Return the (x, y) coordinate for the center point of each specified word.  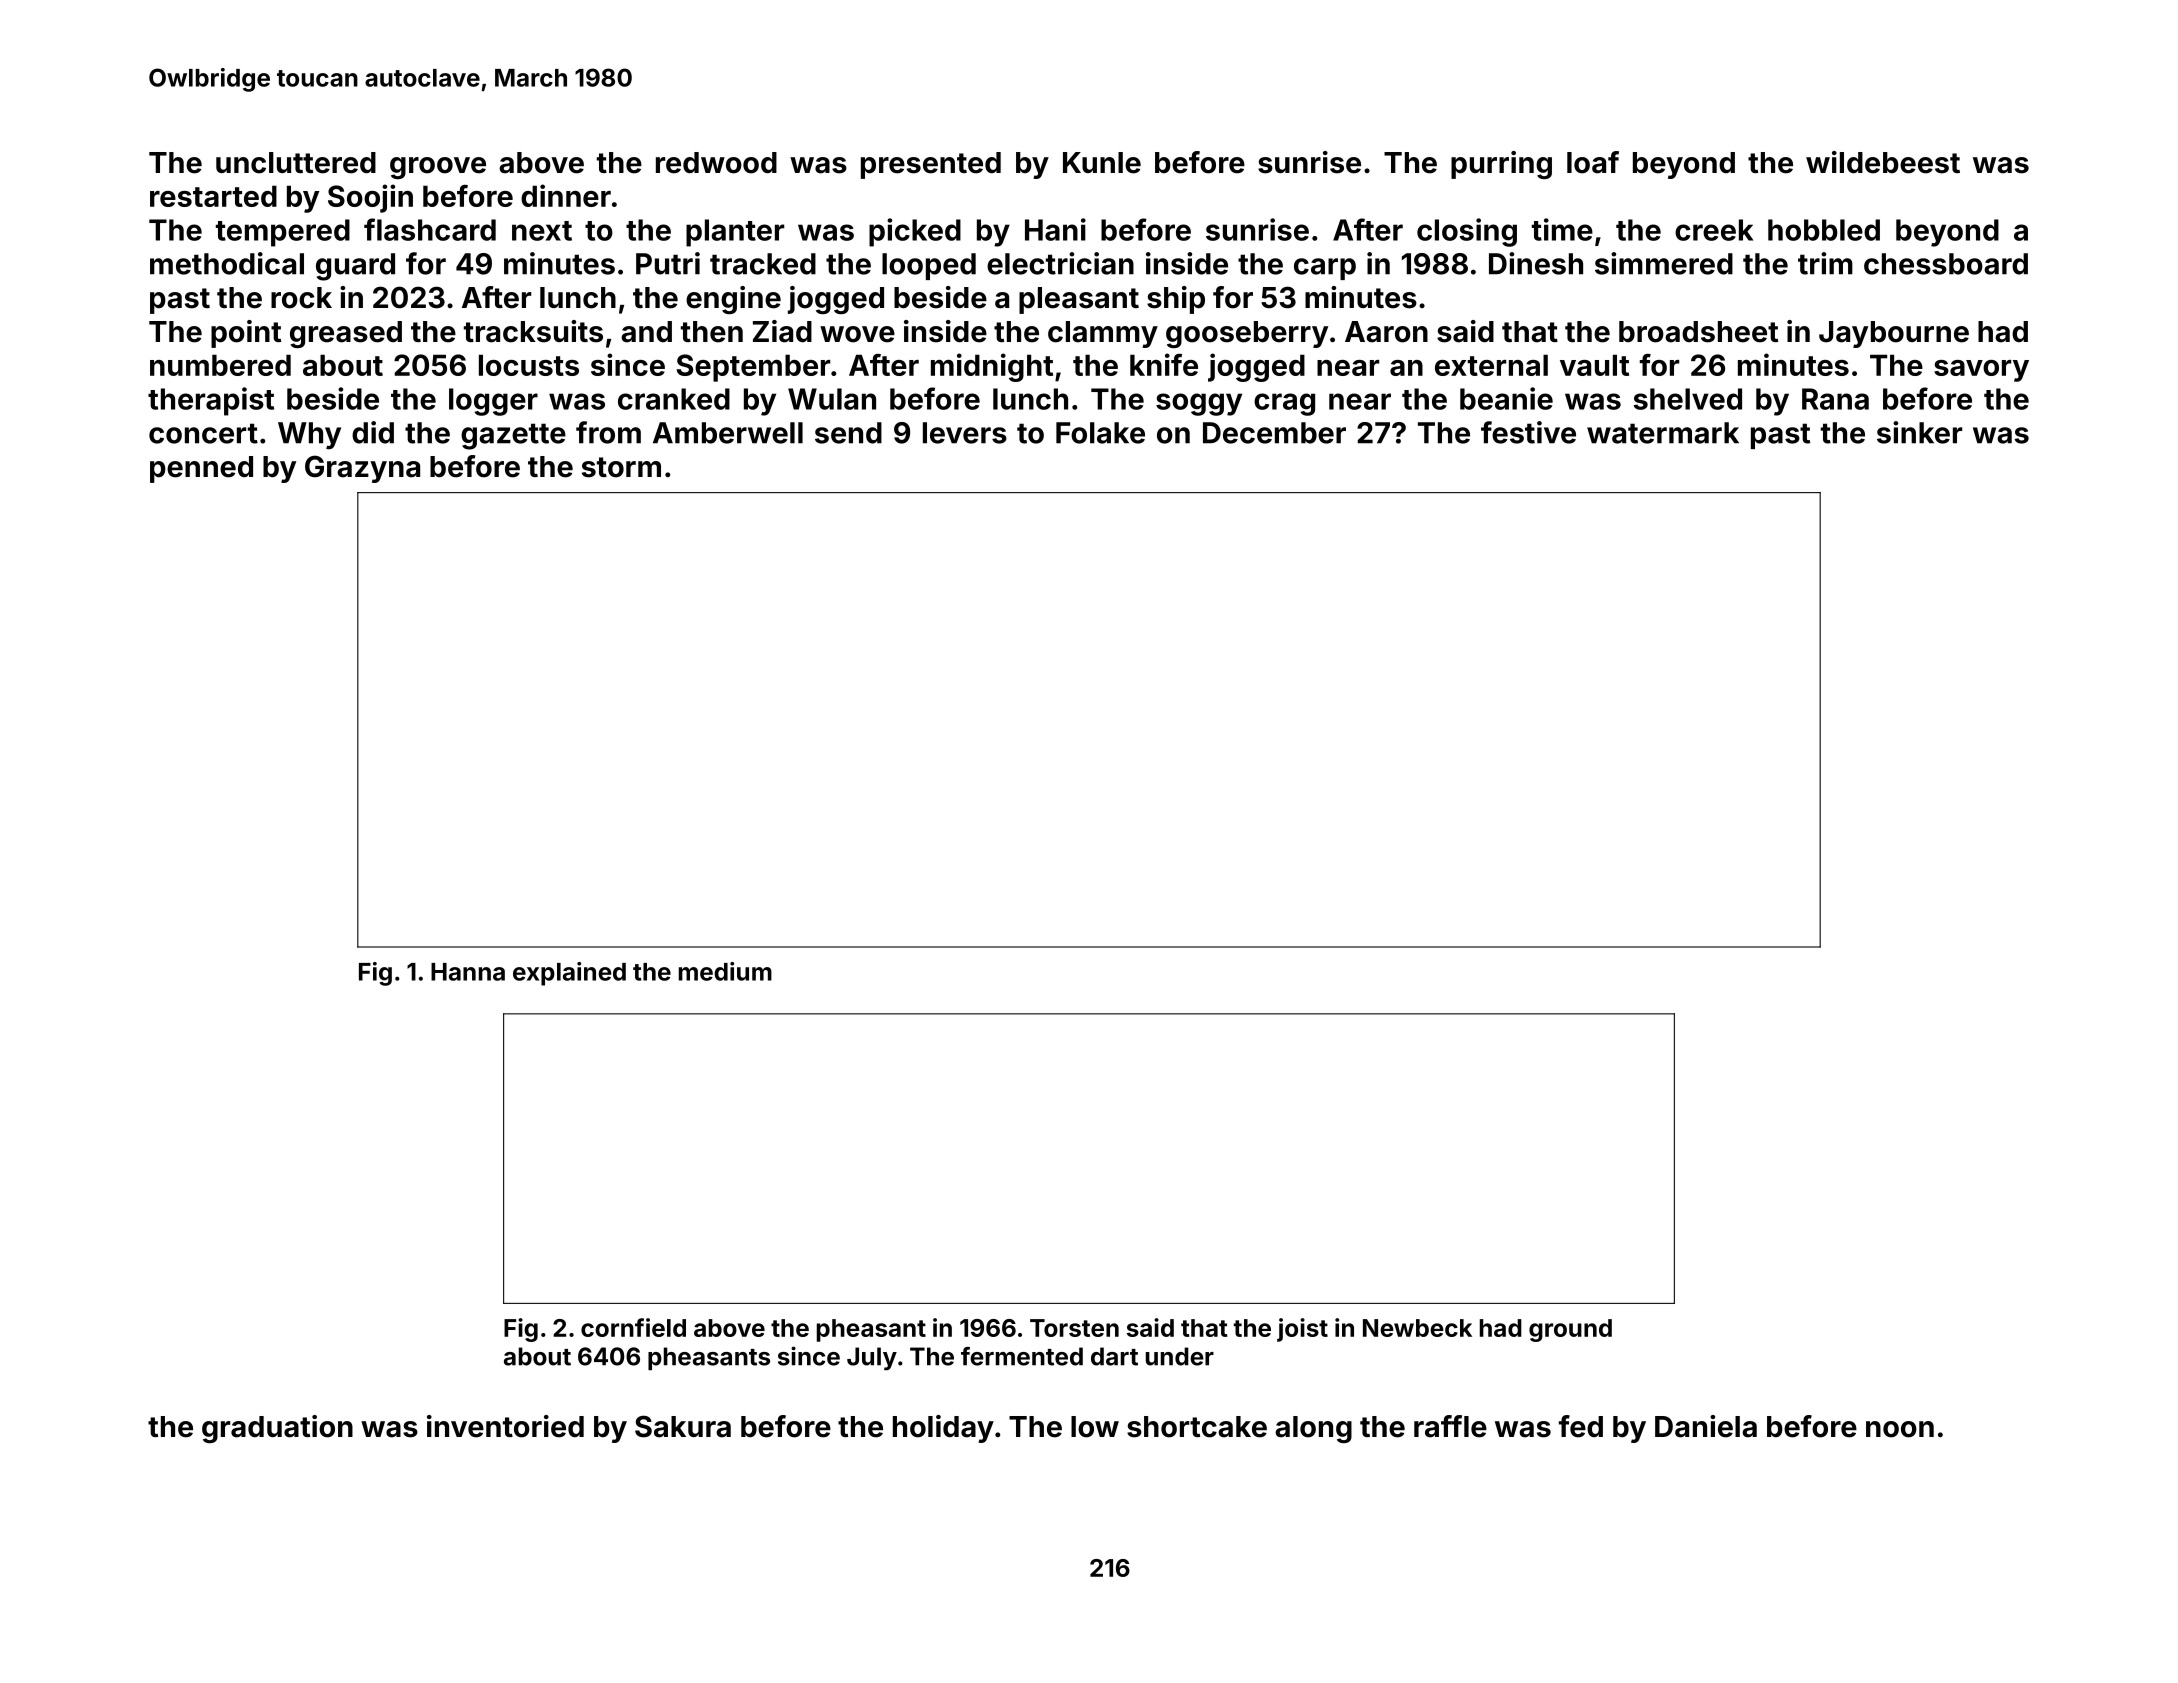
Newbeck (1417, 1328)
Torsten (1074, 1328)
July (872, 1359)
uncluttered (296, 163)
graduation (277, 1429)
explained (569, 974)
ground (1570, 1330)
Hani (1055, 229)
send (848, 433)
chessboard (1946, 264)
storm (621, 467)
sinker (1919, 432)
